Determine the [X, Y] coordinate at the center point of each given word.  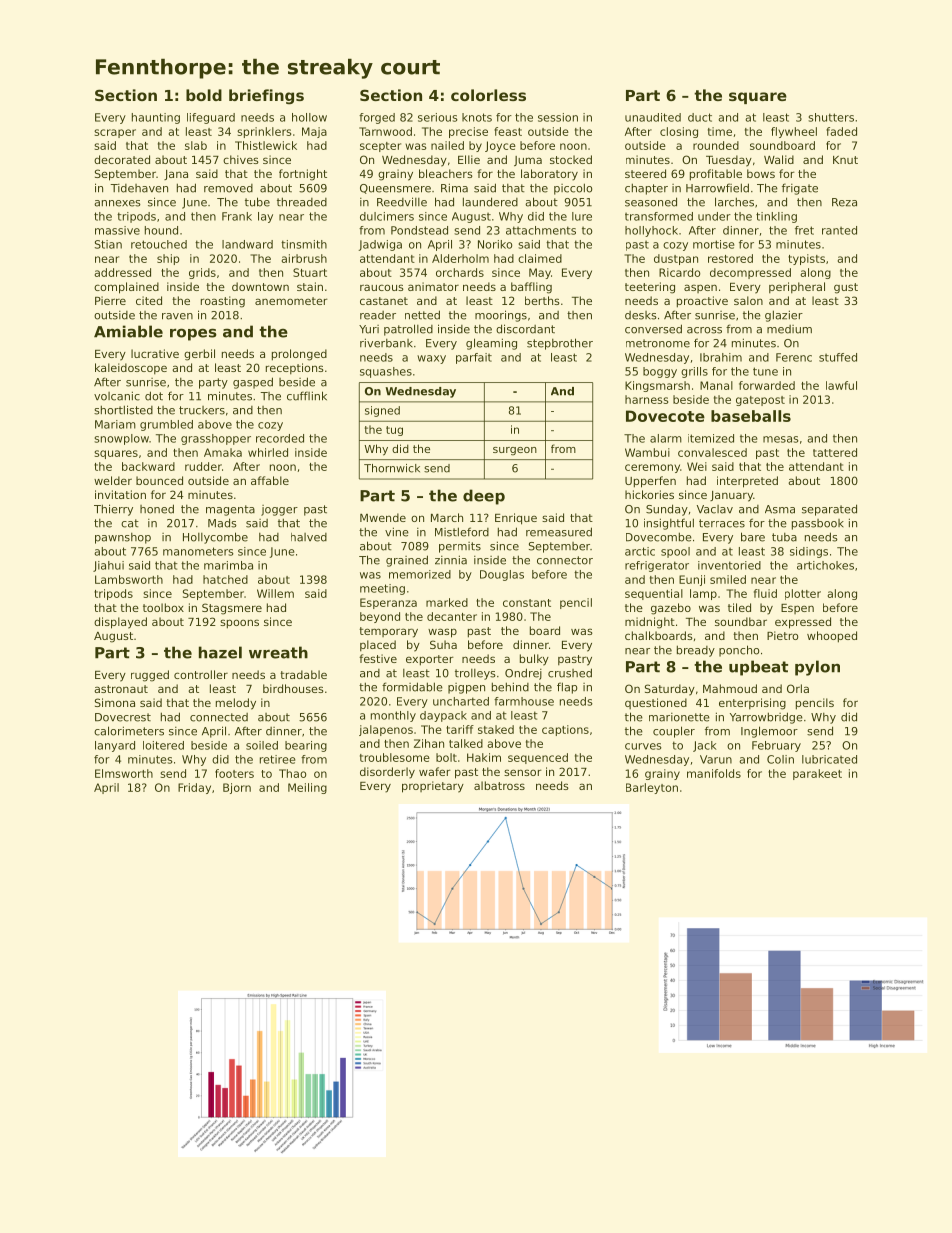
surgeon [515, 451]
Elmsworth [124, 773]
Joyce [500, 146]
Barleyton [652, 788]
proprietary [433, 787]
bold [204, 95]
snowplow [121, 439]
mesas [781, 439]
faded [841, 131]
